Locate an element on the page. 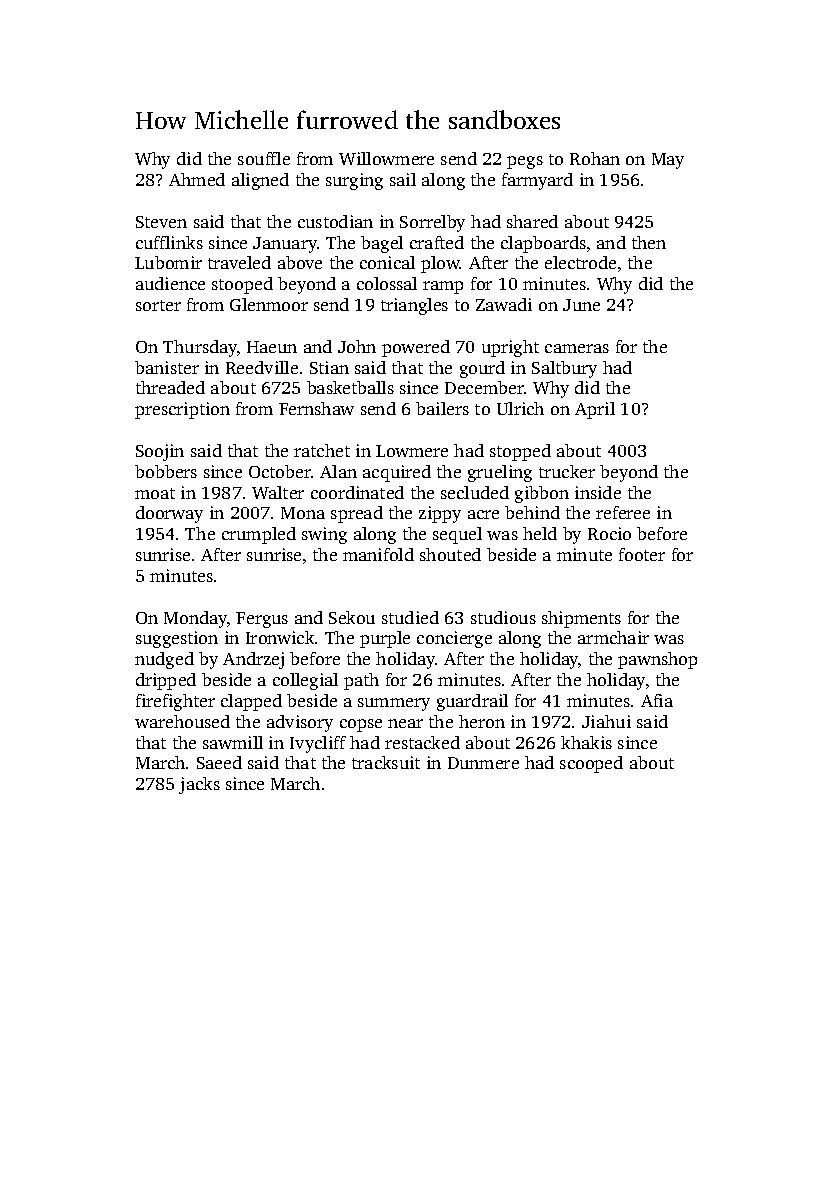  Reedville is located at coordinates (262, 367).
